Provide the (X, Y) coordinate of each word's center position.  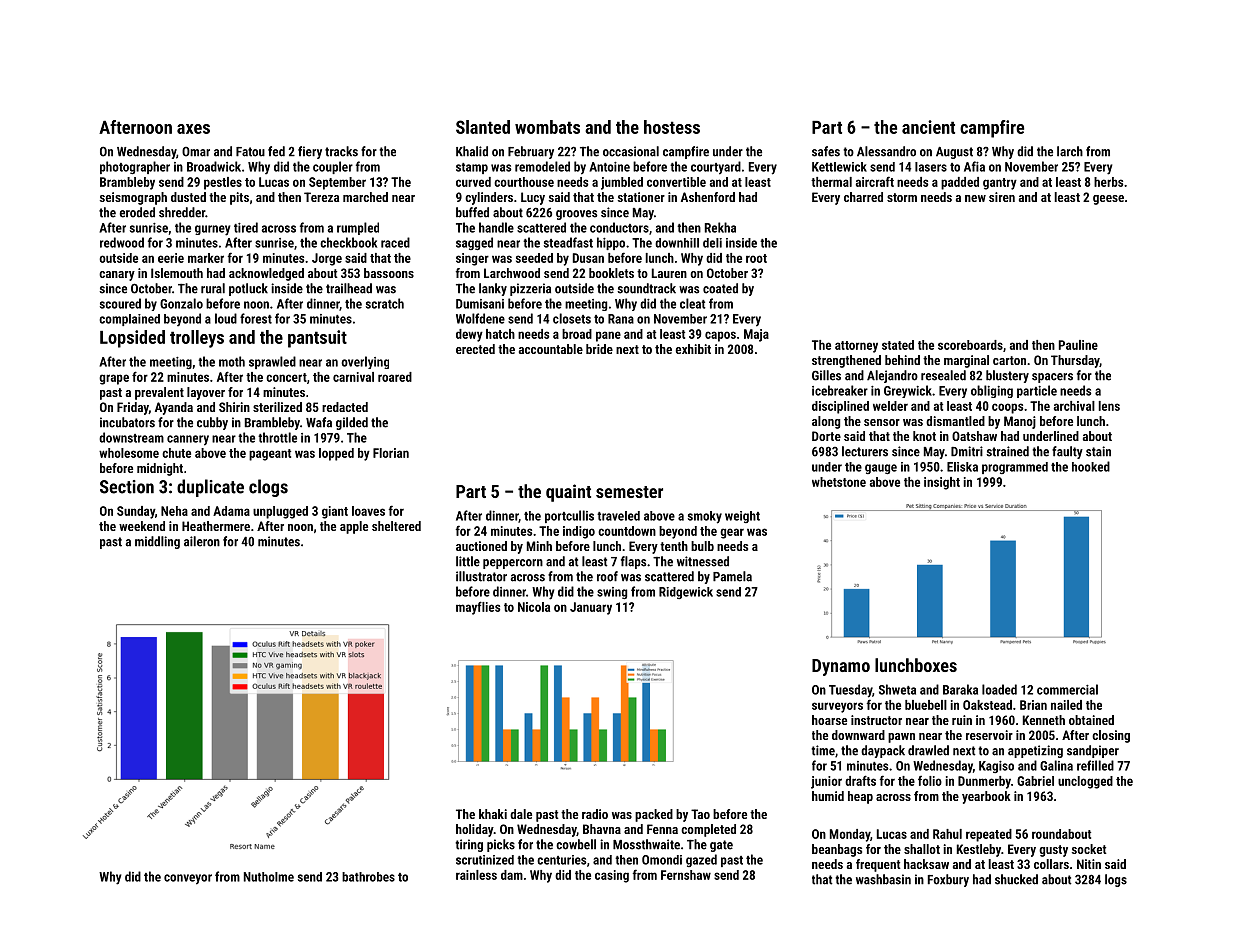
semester (629, 492)
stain (1098, 451)
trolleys (197, 339)
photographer (135, 167)
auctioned (481, 546)
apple (354, 527)
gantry (1000, 184)
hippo (611, 243)
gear (732, 533)
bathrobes (368, 877)
